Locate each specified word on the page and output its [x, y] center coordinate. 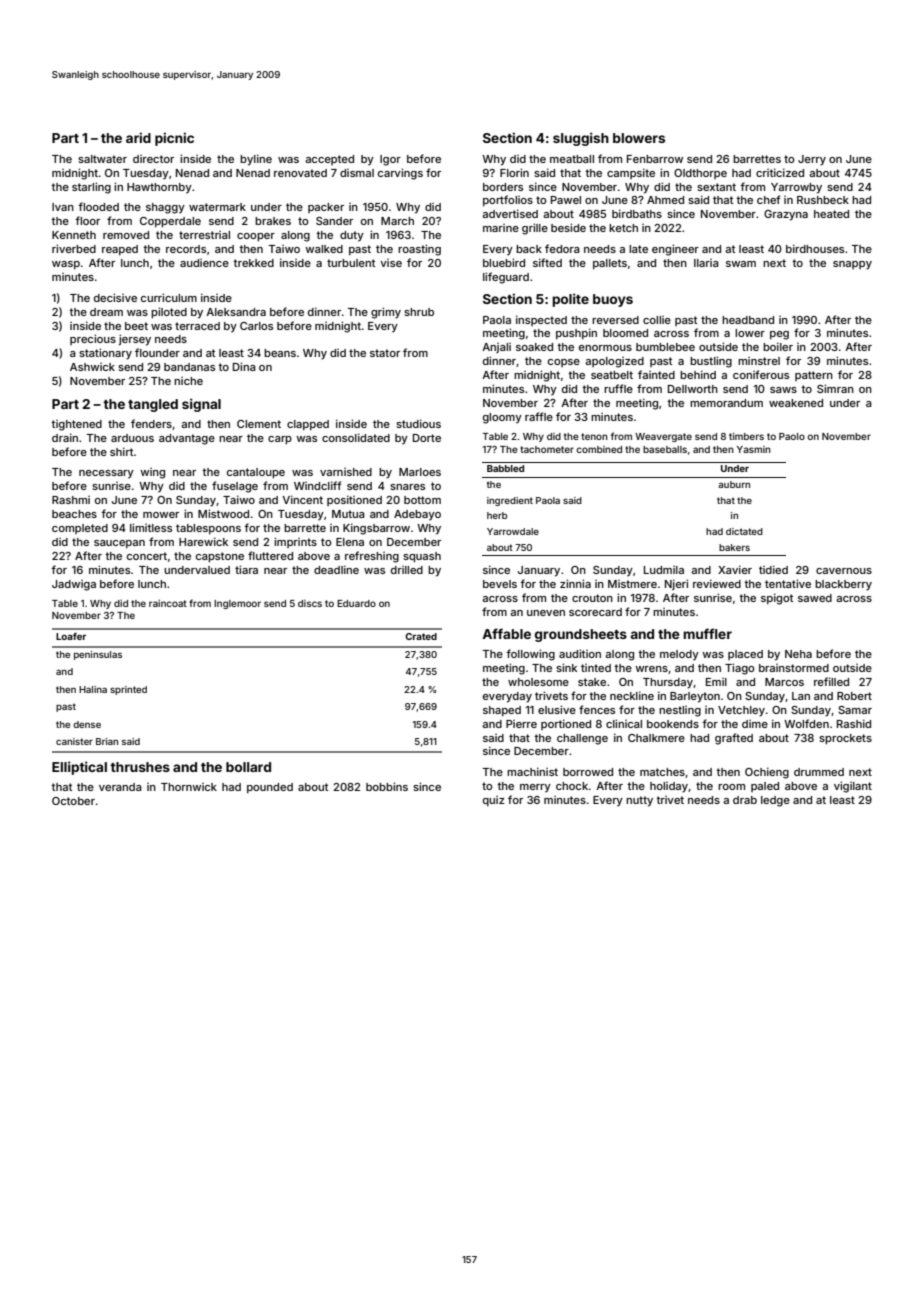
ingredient [510, 501]
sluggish [581, 139]
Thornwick [189, 787]
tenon [594, 436]
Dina [244, 366]
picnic [174, 139]
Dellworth [693, 389]
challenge [582, 739]
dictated [744, 531]
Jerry [812, 160]
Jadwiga [74, 585]
